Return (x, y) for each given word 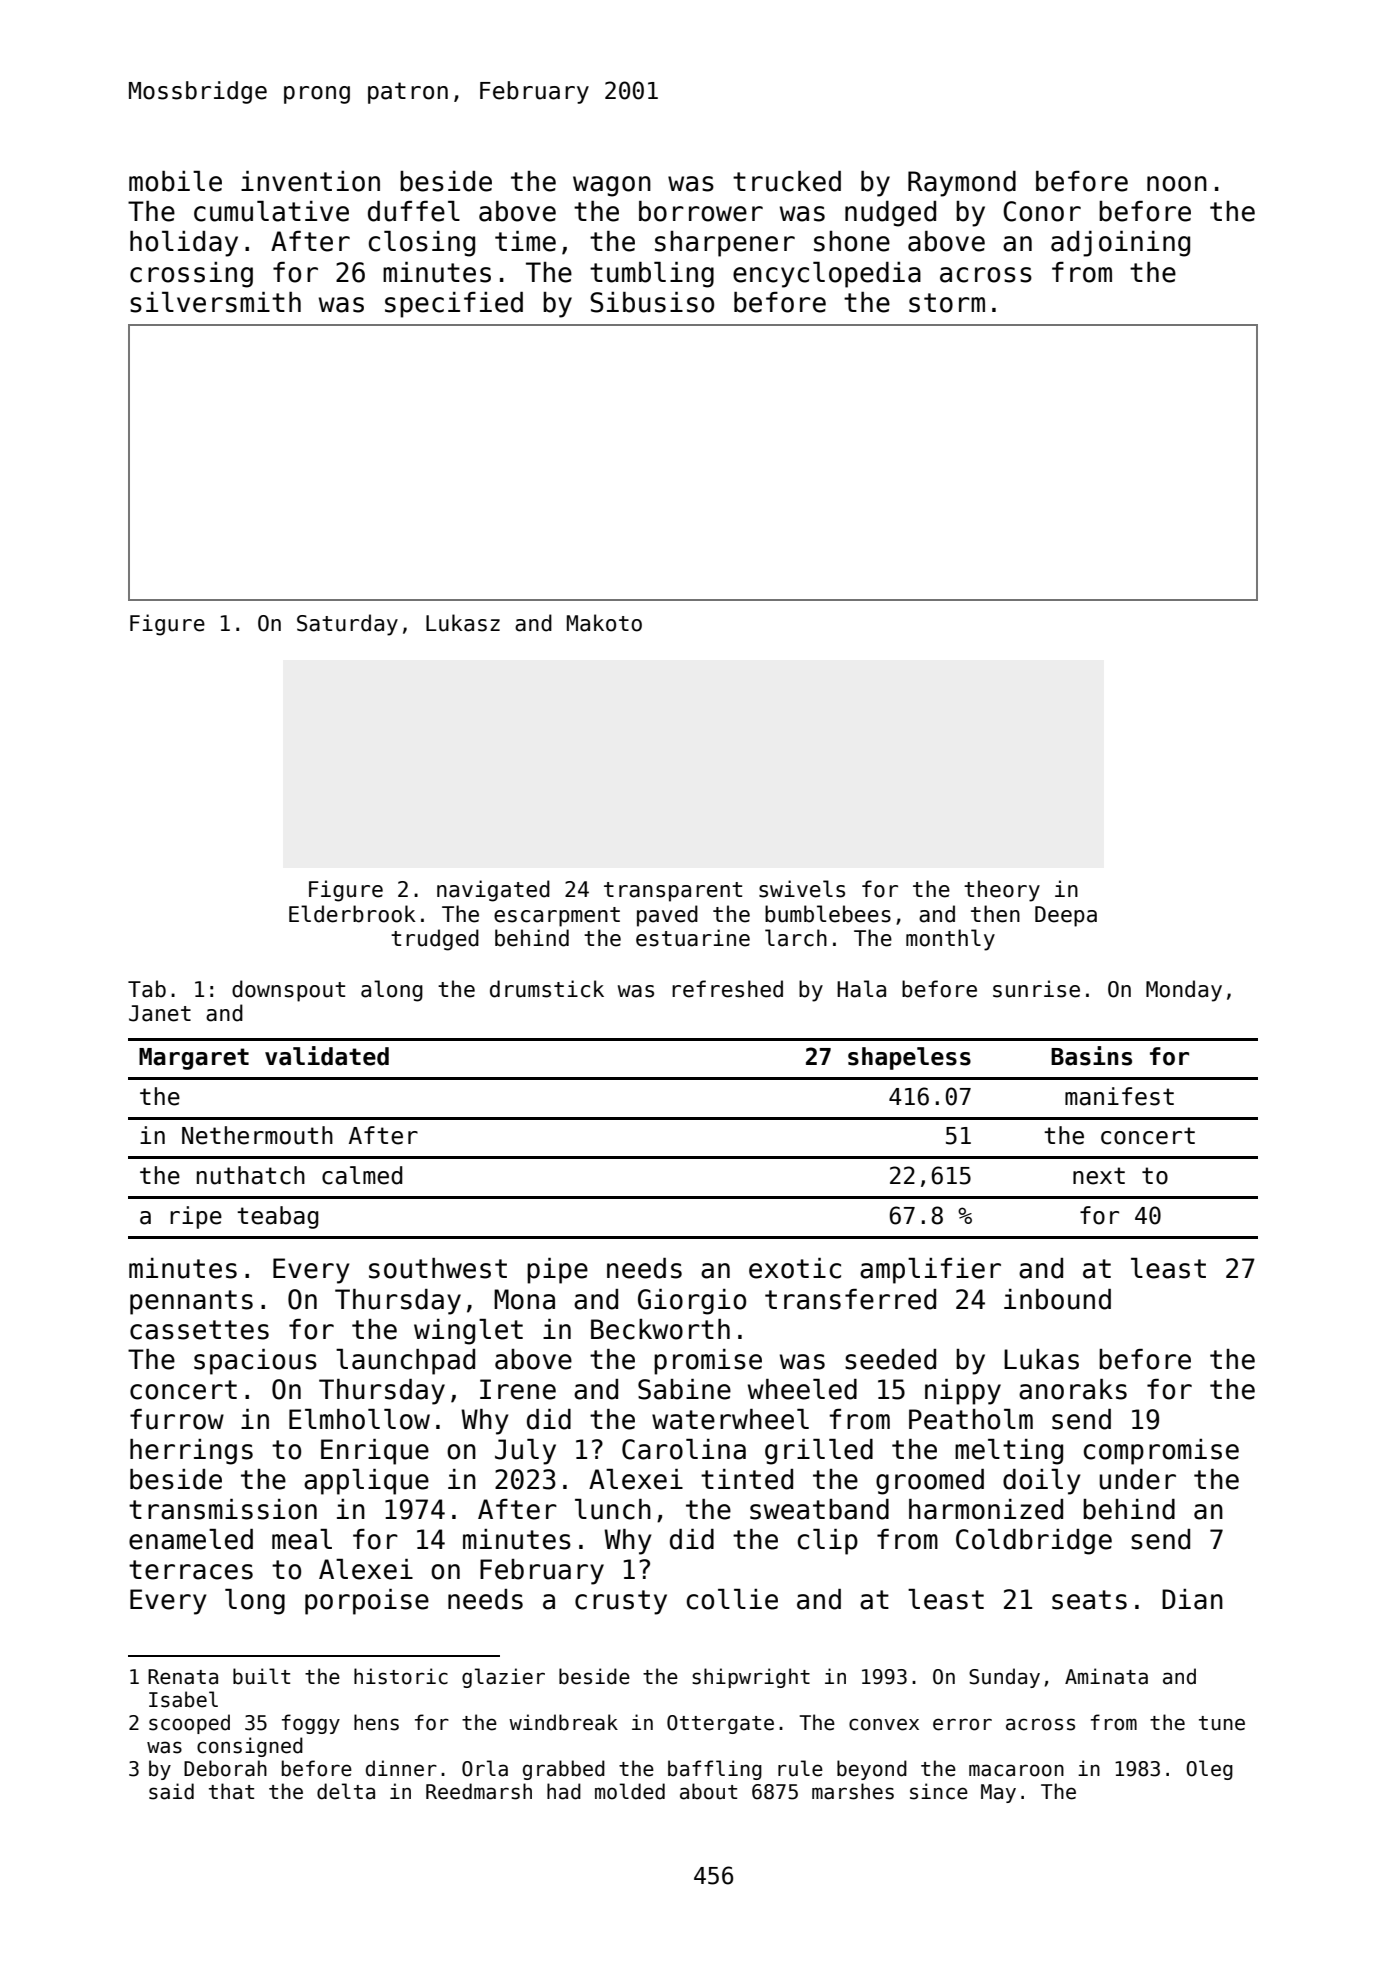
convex (884, 1724)
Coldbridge (1034, 1542)
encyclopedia (827, 275)
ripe (196, 1217)
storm (947, 303)
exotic (795, 1268)
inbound (1057, 1299)
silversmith (215, 302)
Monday (1184, 991)
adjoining (1120, 244)
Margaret (194, 1059)
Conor (1042, 211)
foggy (311, 1724)
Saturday (347, 625)
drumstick (547, 989)
